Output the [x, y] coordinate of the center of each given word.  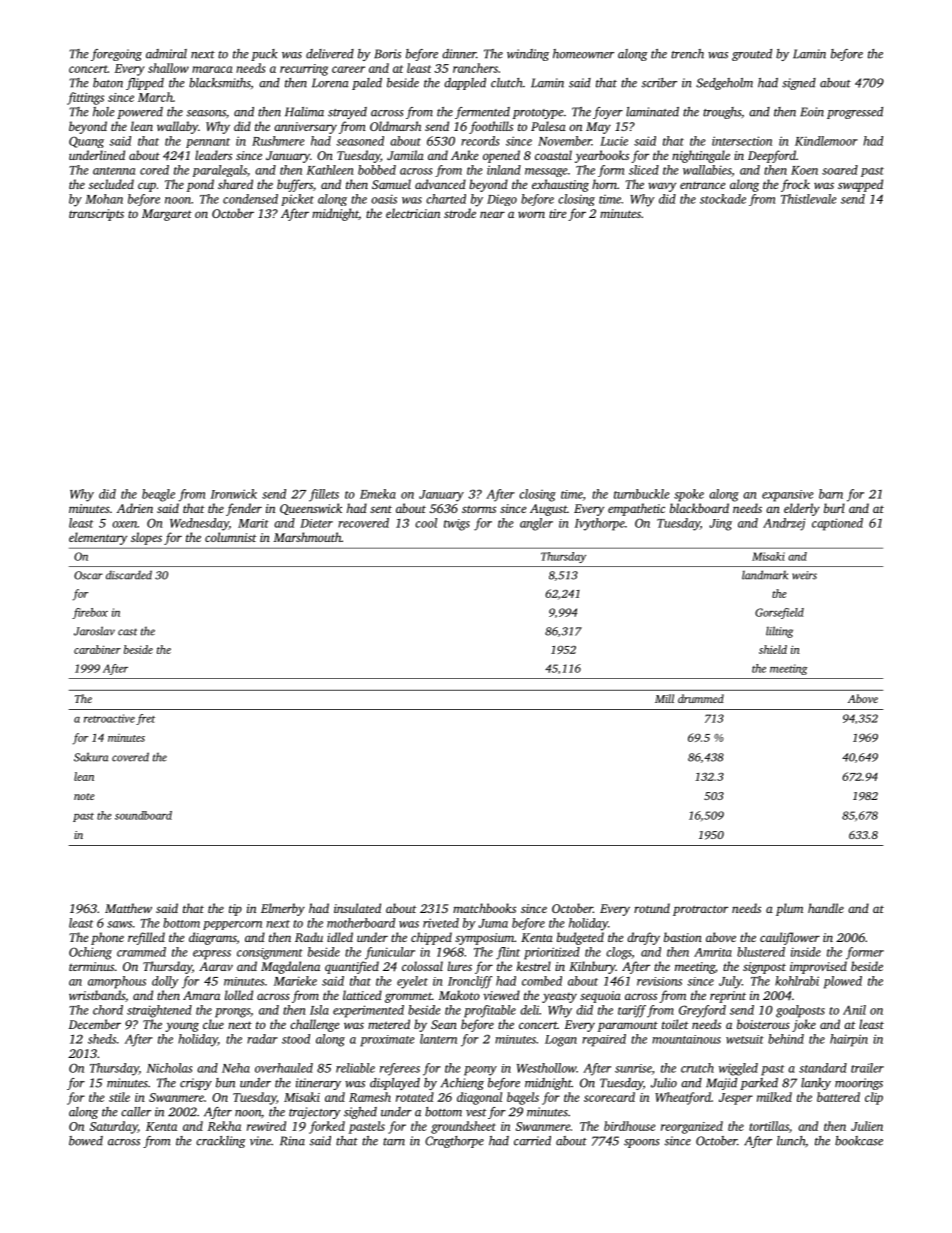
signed [799, 84]
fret [145, 719]
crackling [221, 1142]
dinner [459, 54]
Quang [86, 142]
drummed [701, 698]
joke [804, 1025]
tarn [394, 1142]
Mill [664, 698]
